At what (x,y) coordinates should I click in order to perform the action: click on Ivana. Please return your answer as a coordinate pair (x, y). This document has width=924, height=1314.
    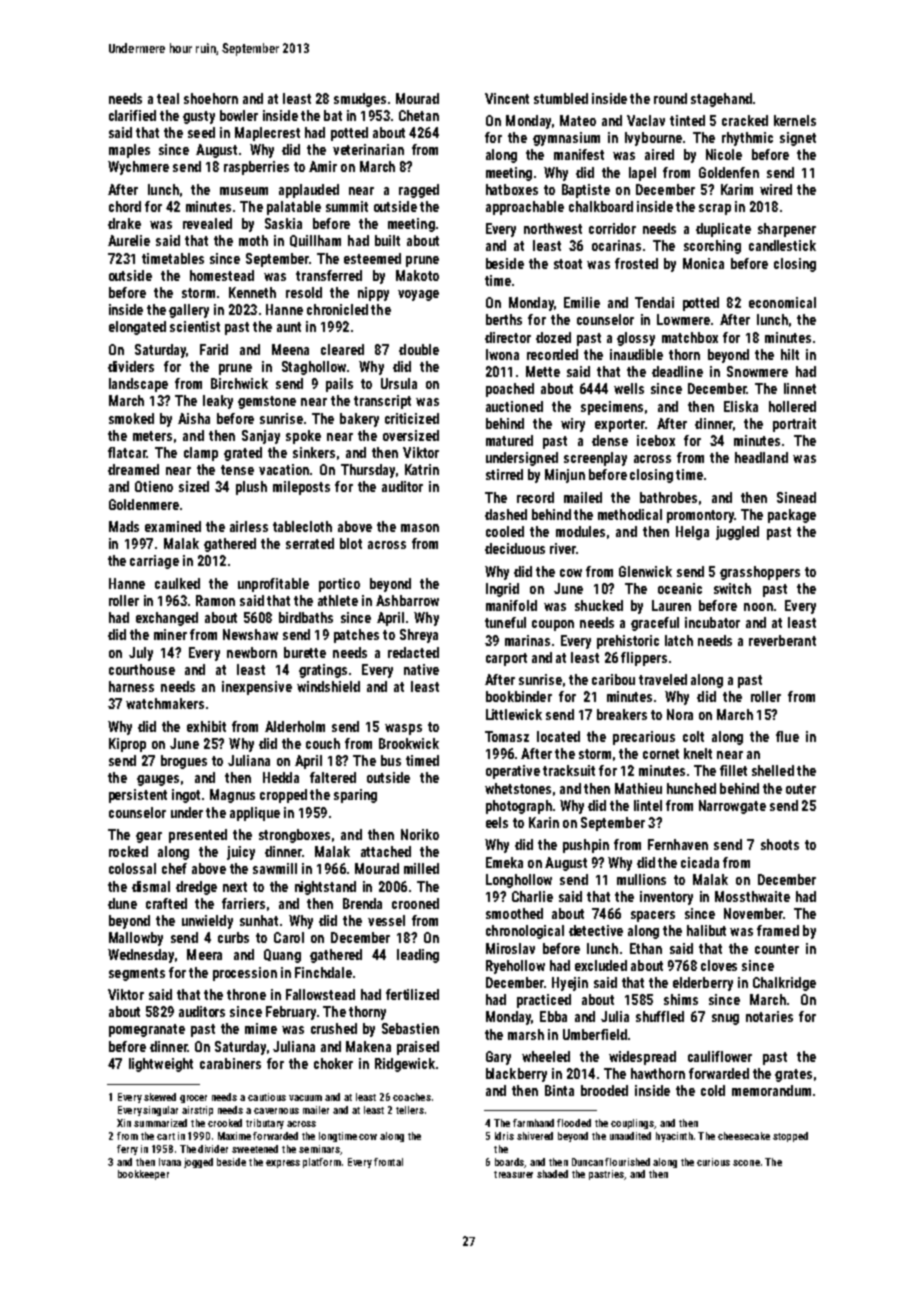
    Looking at the image, I should click on (170, 1162).
